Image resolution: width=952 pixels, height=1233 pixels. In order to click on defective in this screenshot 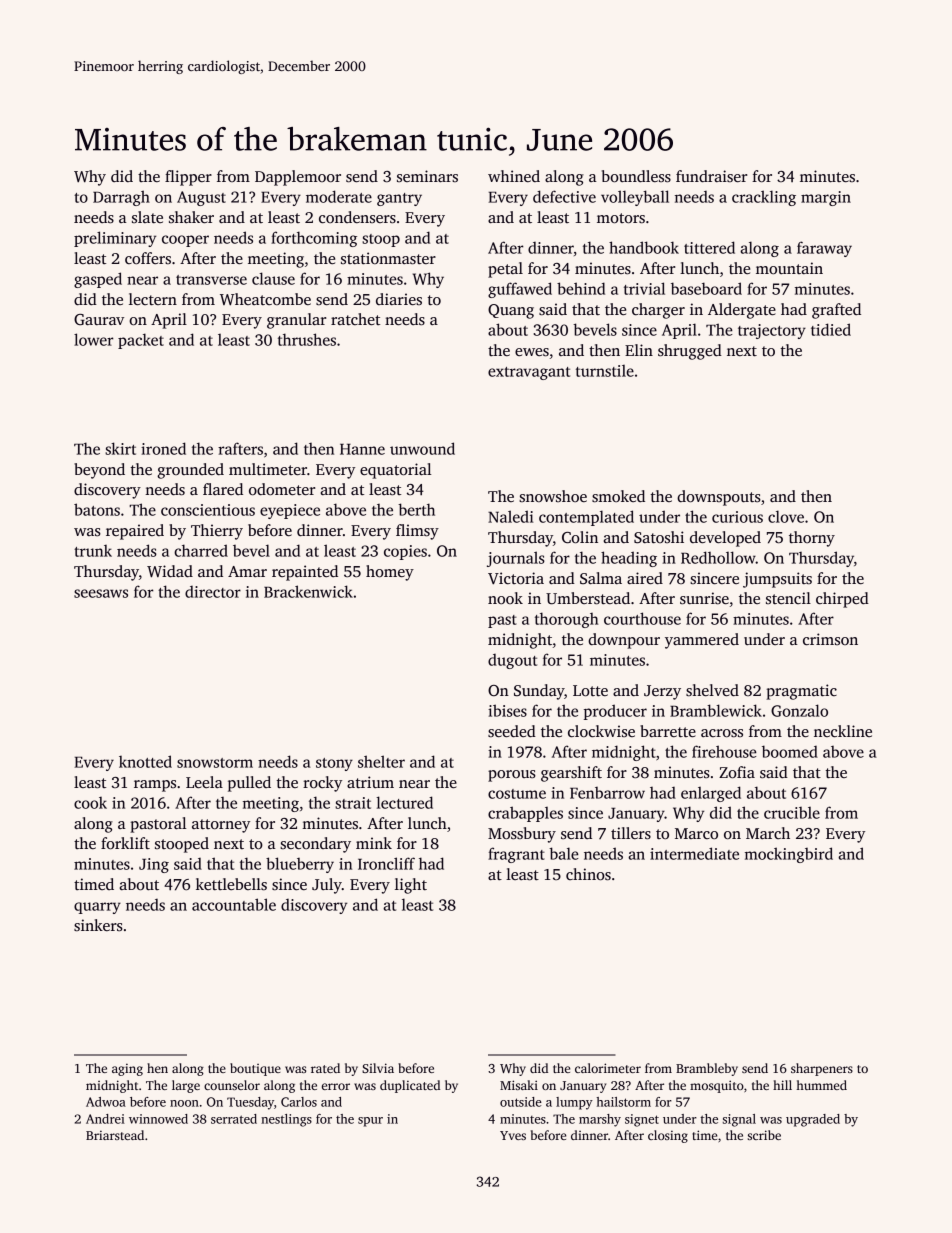, I will do `click(564, 196)`.
